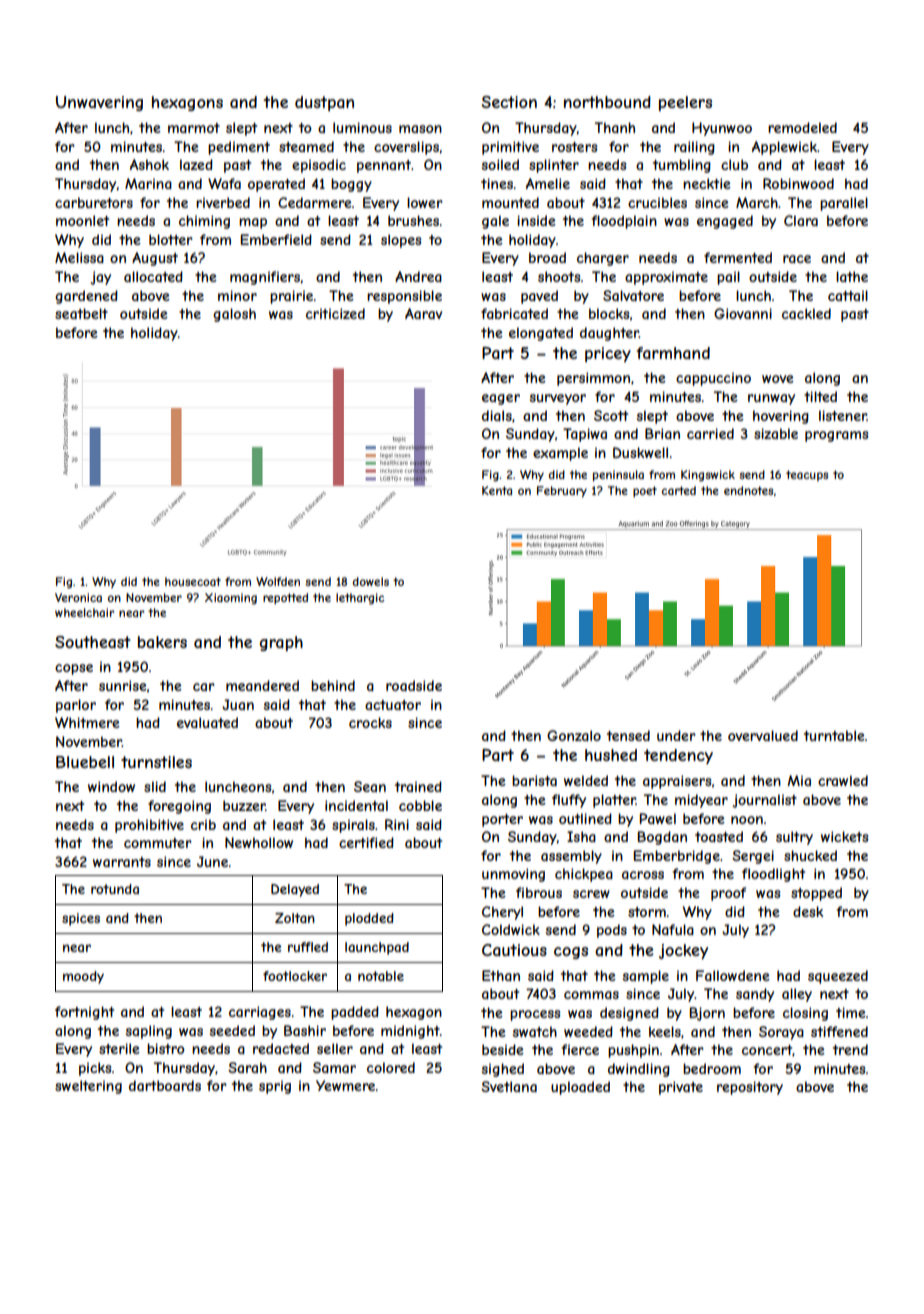  I want to click on Melissa, so click(79, 257).
